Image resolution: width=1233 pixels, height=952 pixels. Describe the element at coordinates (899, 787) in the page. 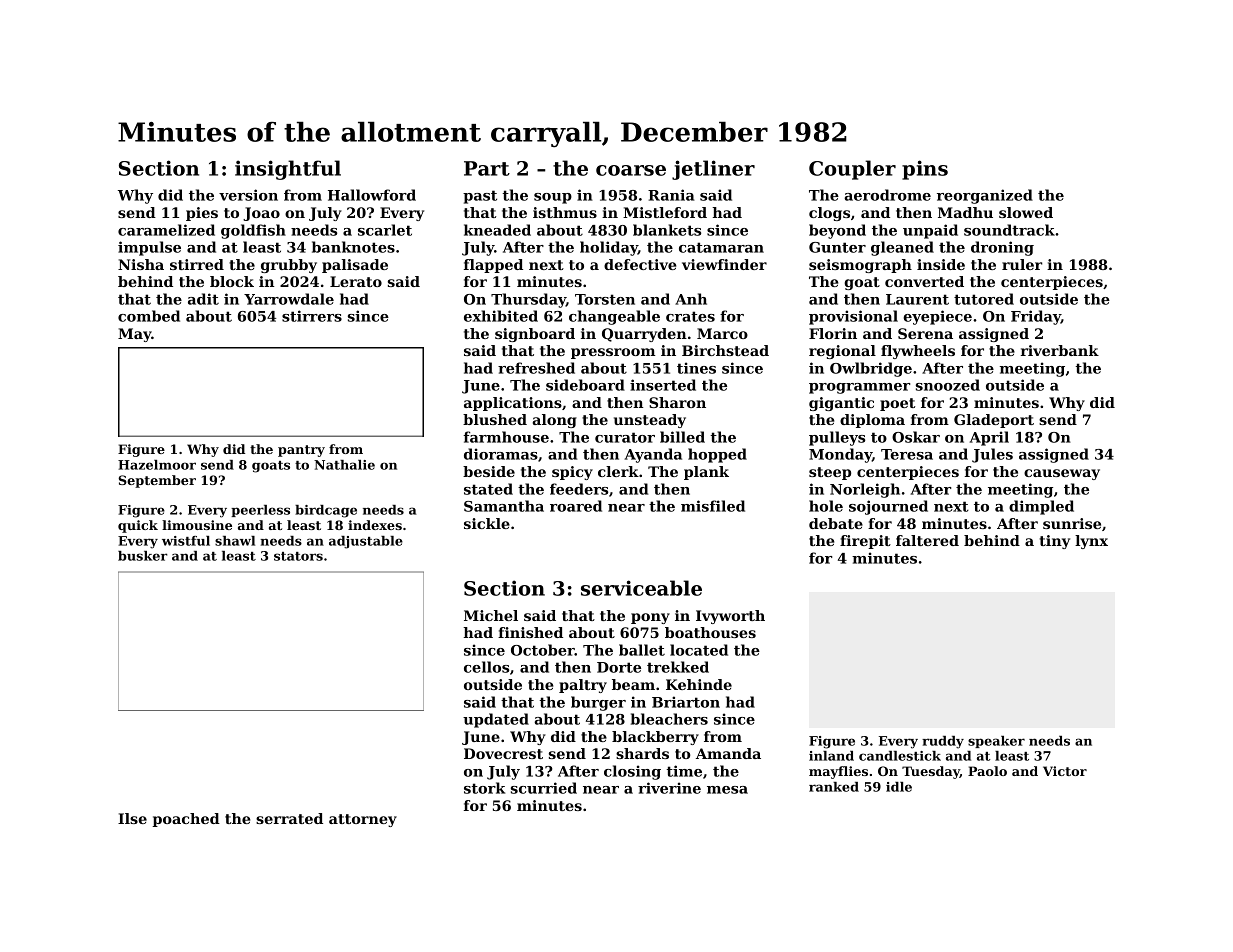

I see `idle` at that location.
